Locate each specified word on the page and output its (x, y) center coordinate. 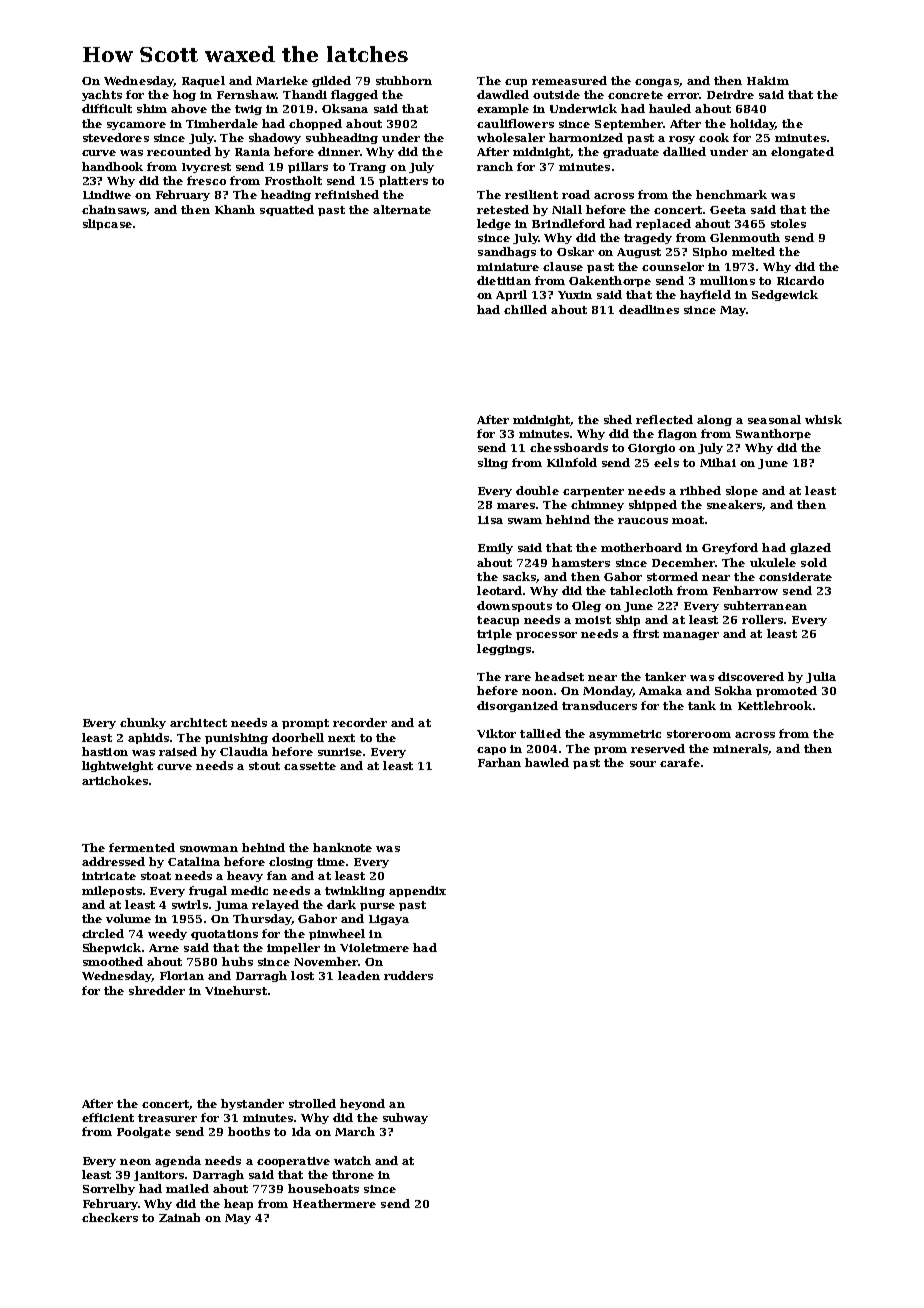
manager (691, 636)
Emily (495, 548)
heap (238, 1204)
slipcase (107, 224)
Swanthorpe (773, 434)
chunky (143, 723)
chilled (525, 309)
